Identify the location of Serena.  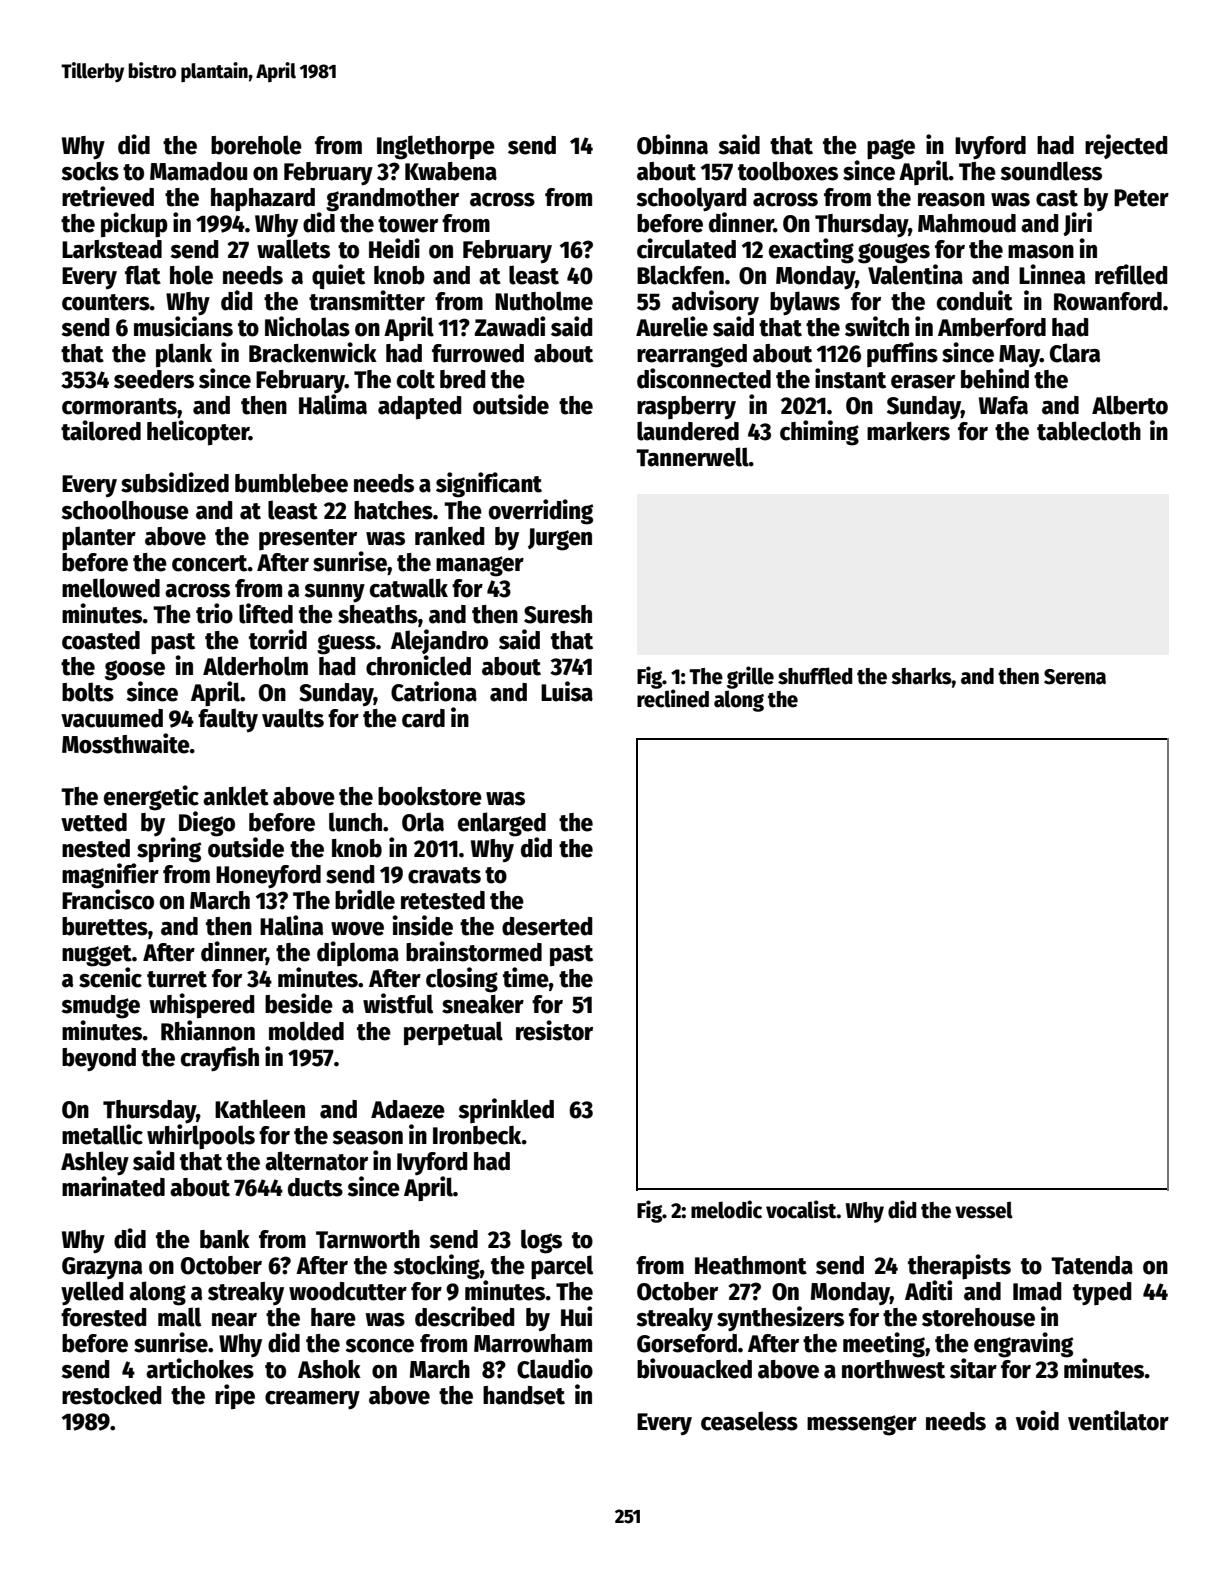
(1075, 677).
